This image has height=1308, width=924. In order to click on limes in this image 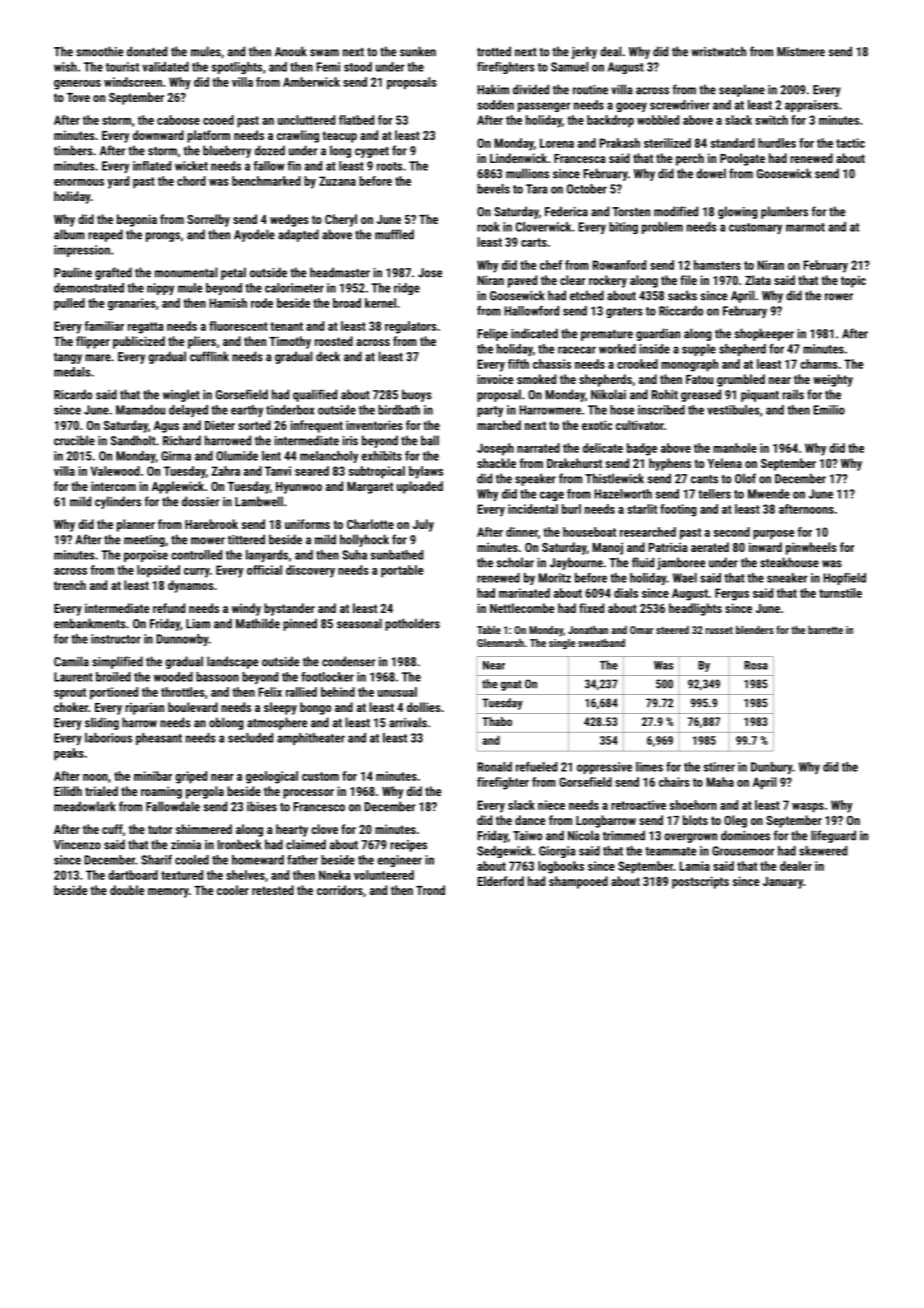, I will do `click(649, 767)`.
